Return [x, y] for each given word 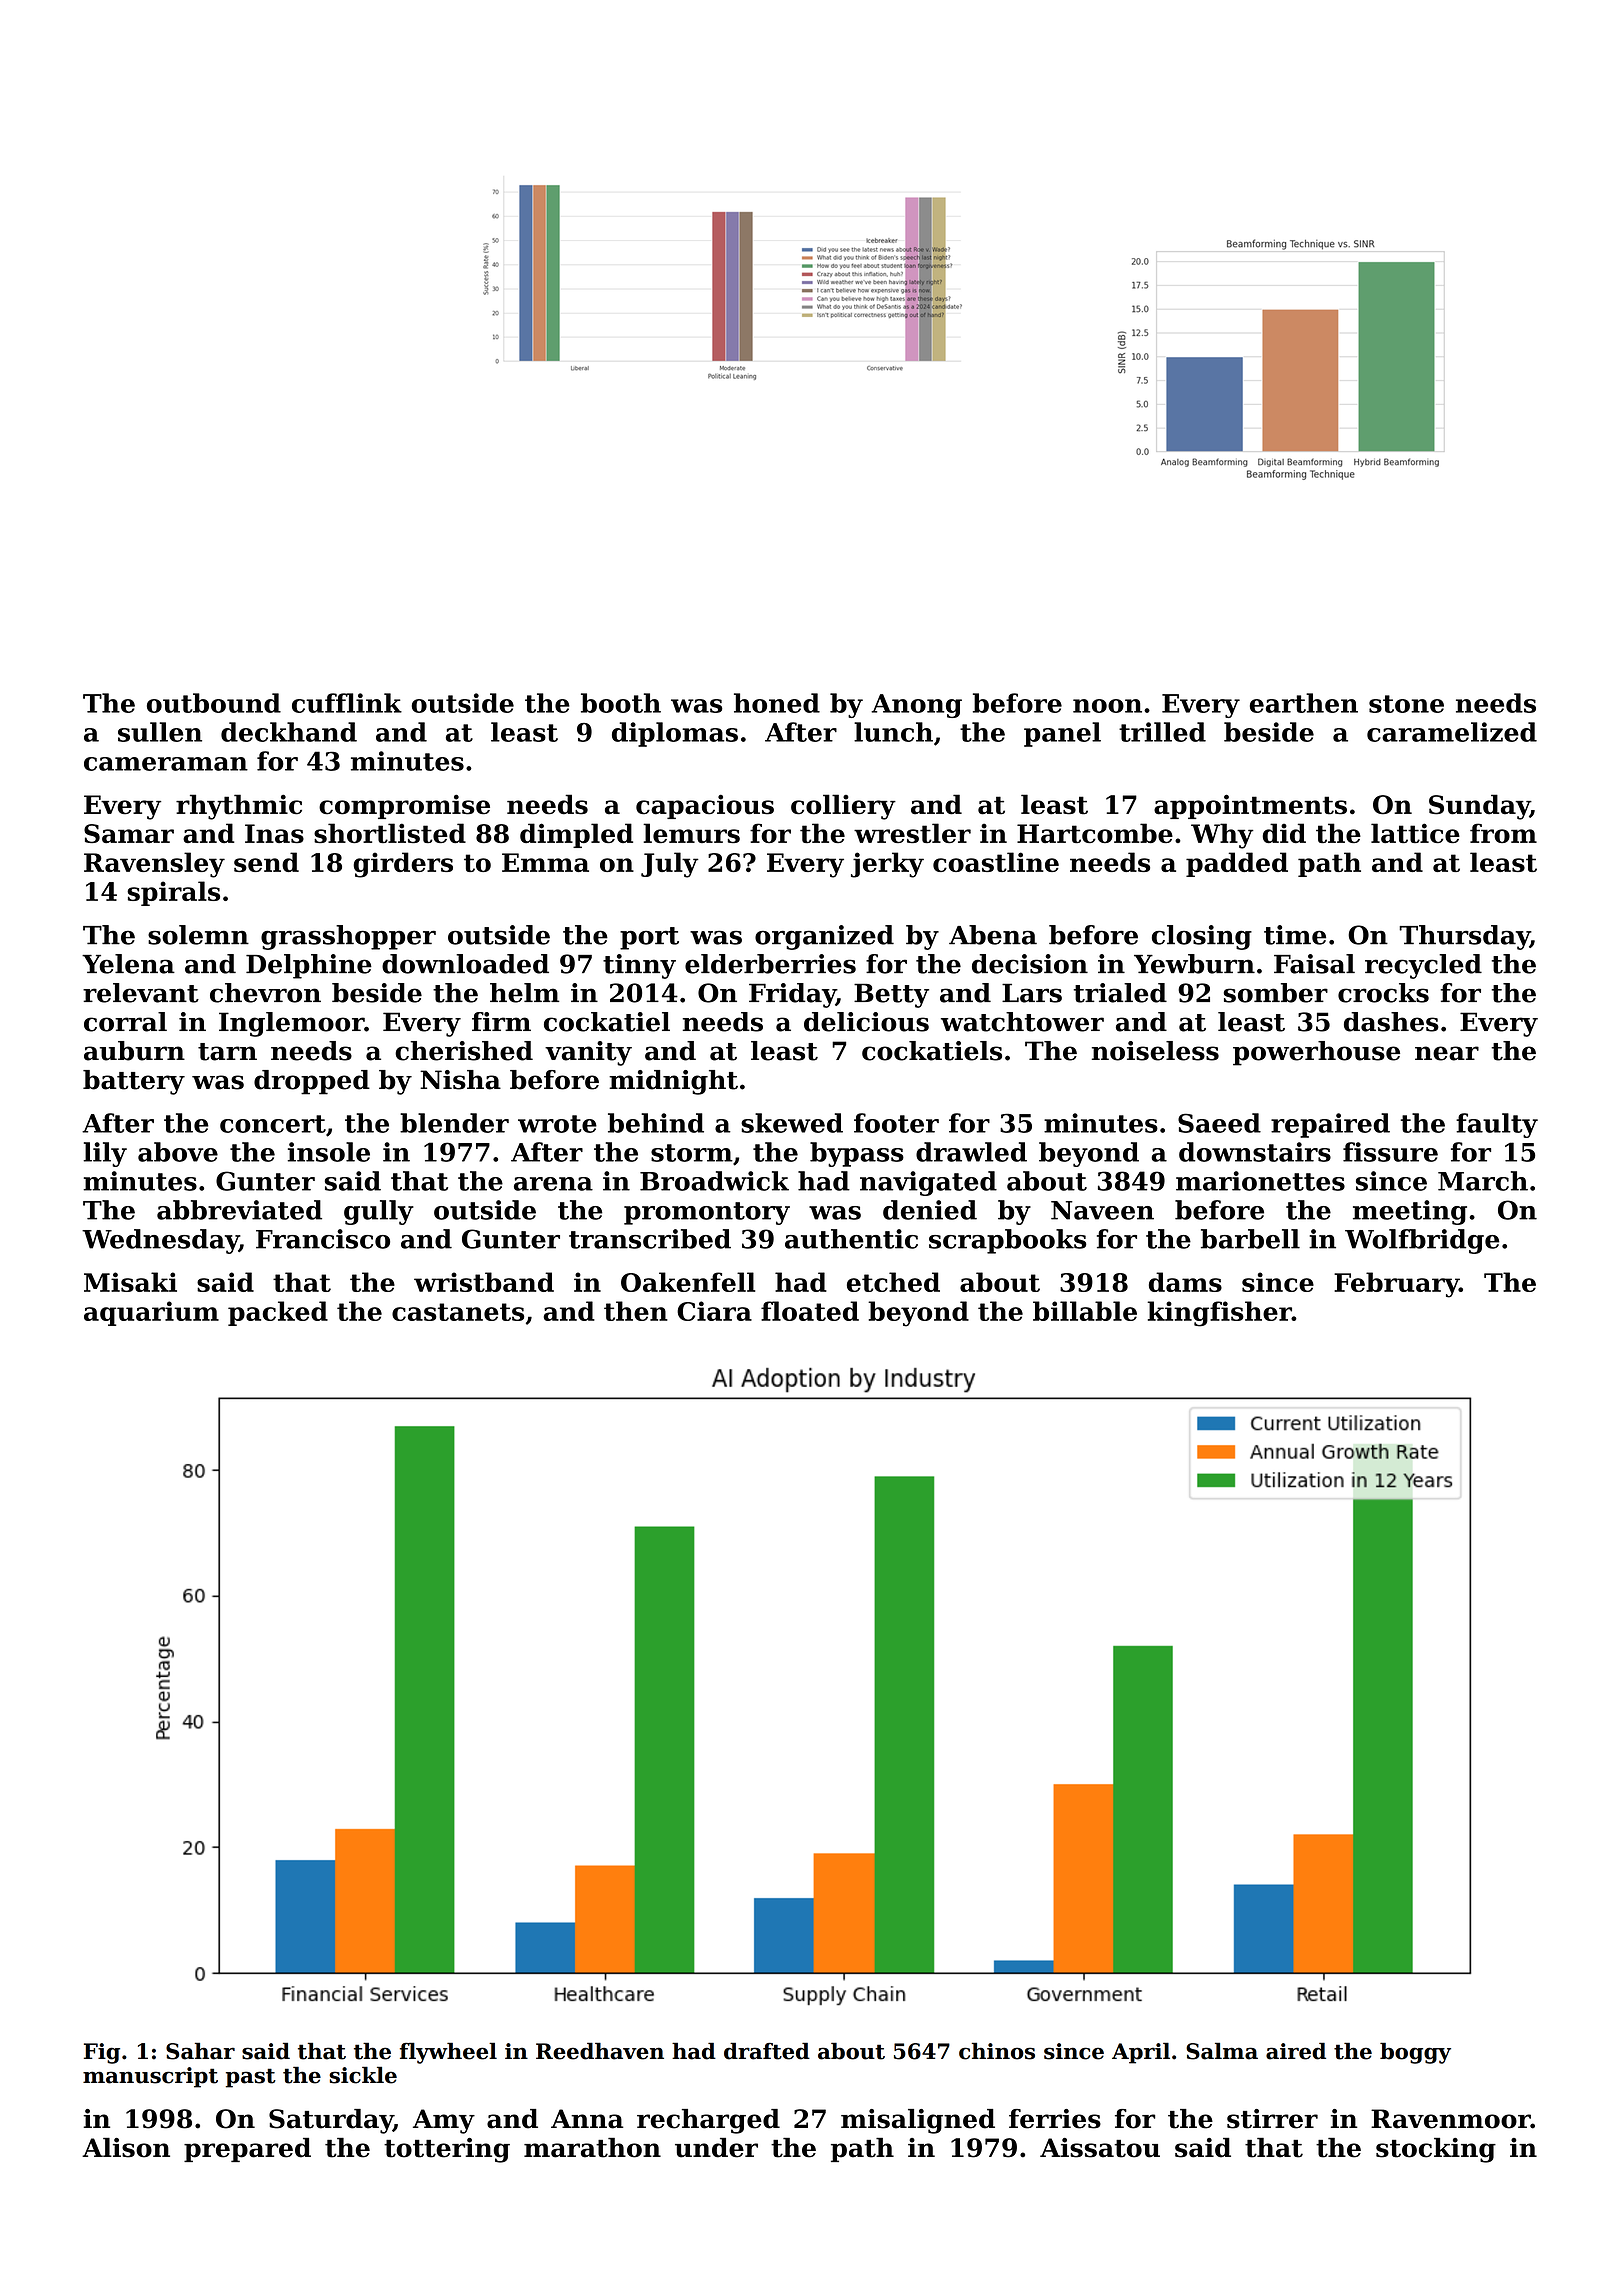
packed [278, 1313]
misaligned [918, 2121]
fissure [1390, 1152]
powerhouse [1316, 1053]
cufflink [347, 703]
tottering [447, 2150]
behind [656, 1123]
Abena [993, 935]
